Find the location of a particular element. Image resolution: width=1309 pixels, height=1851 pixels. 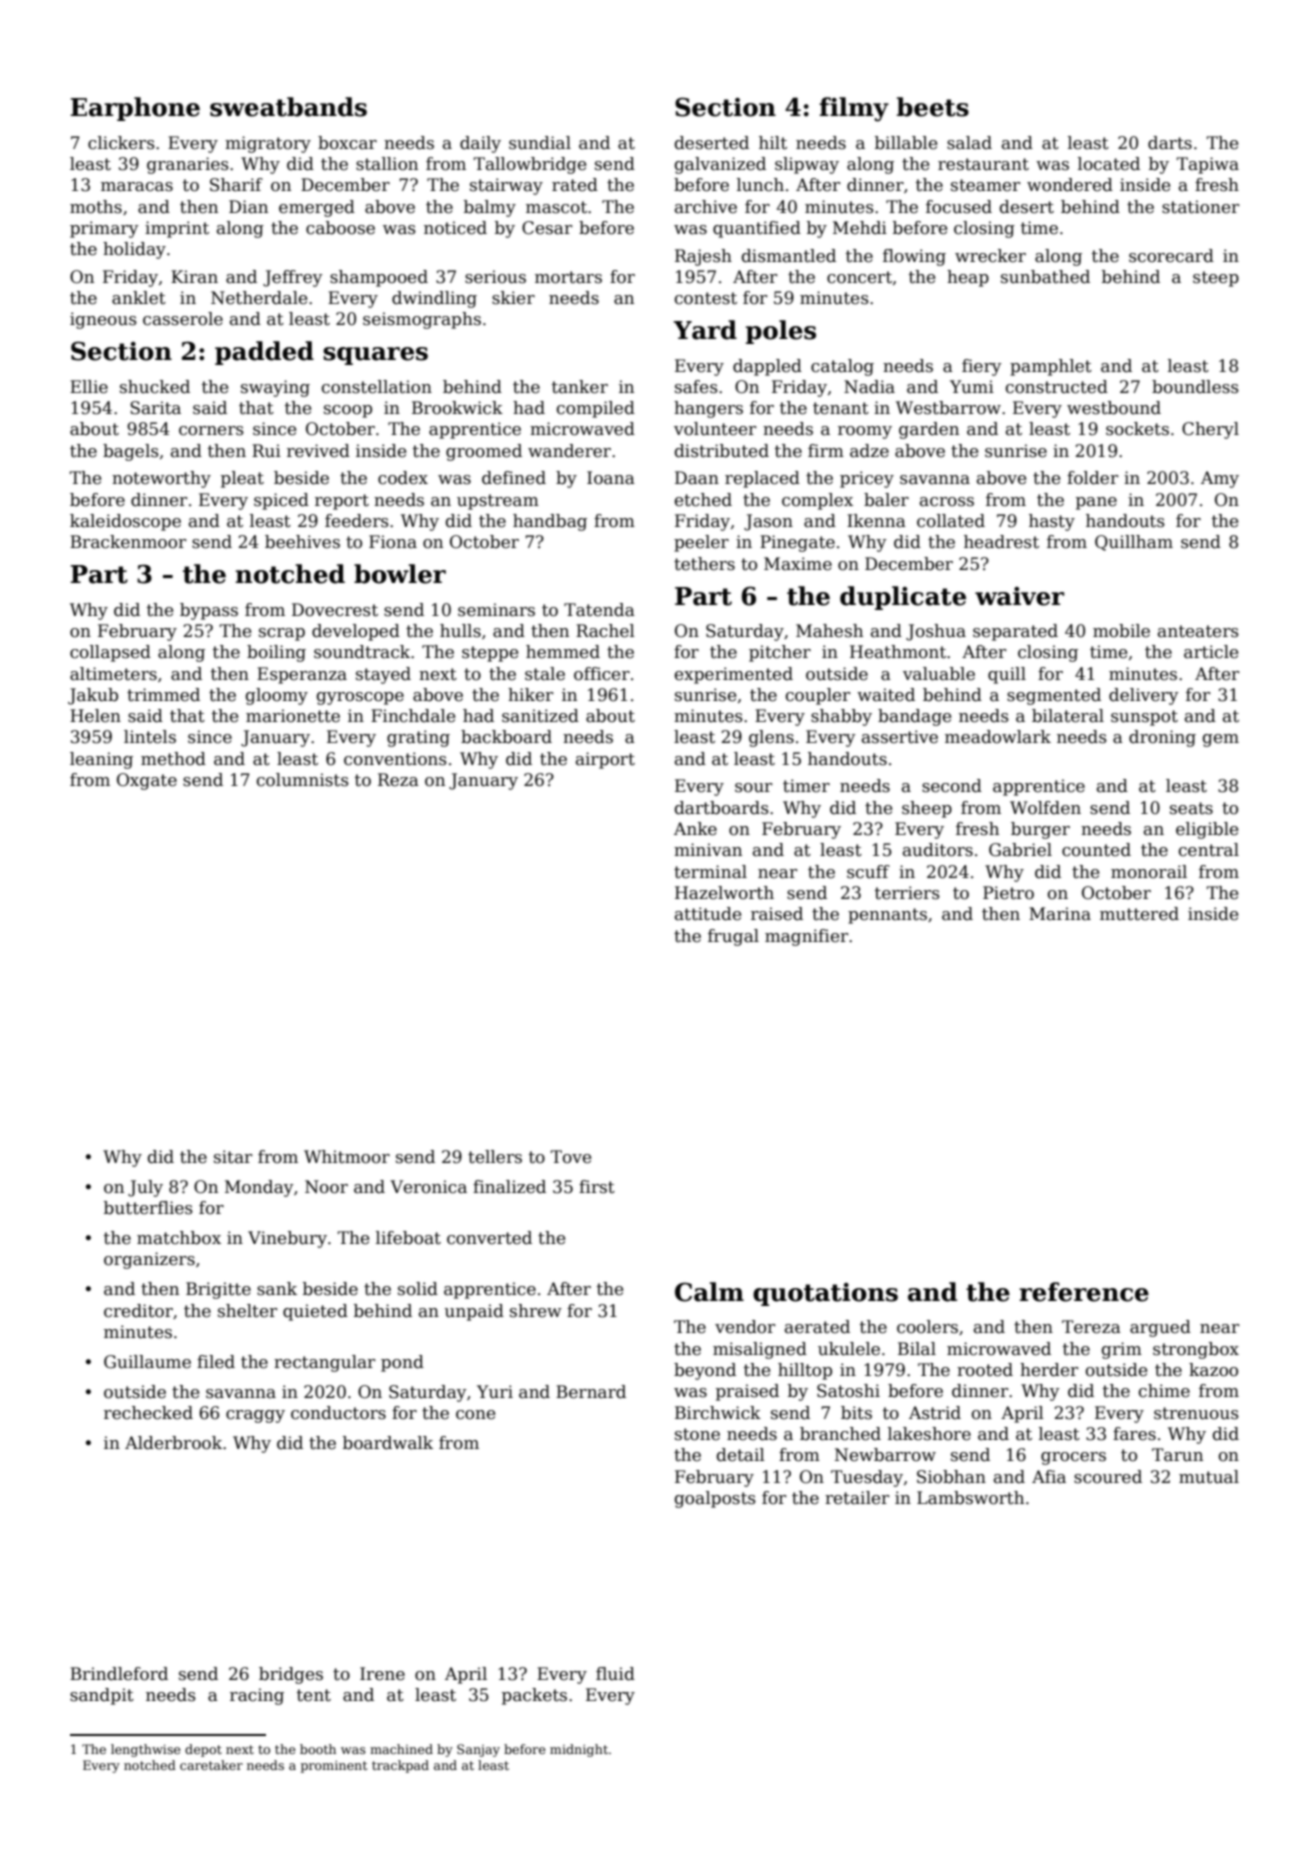

Brackenmoor is located at coordinates (128, 542).
